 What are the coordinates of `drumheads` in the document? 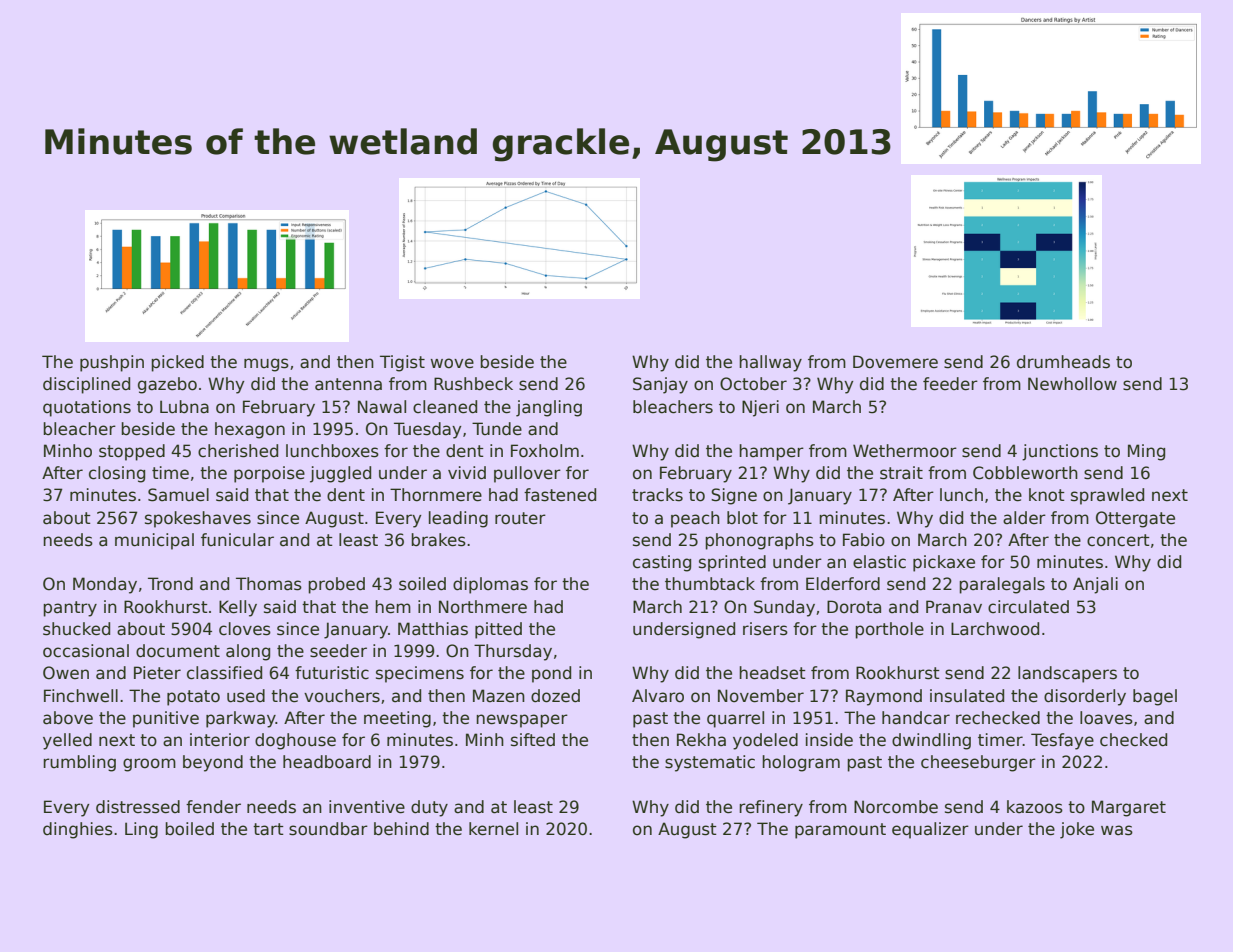 It's located at (1063, 362).
